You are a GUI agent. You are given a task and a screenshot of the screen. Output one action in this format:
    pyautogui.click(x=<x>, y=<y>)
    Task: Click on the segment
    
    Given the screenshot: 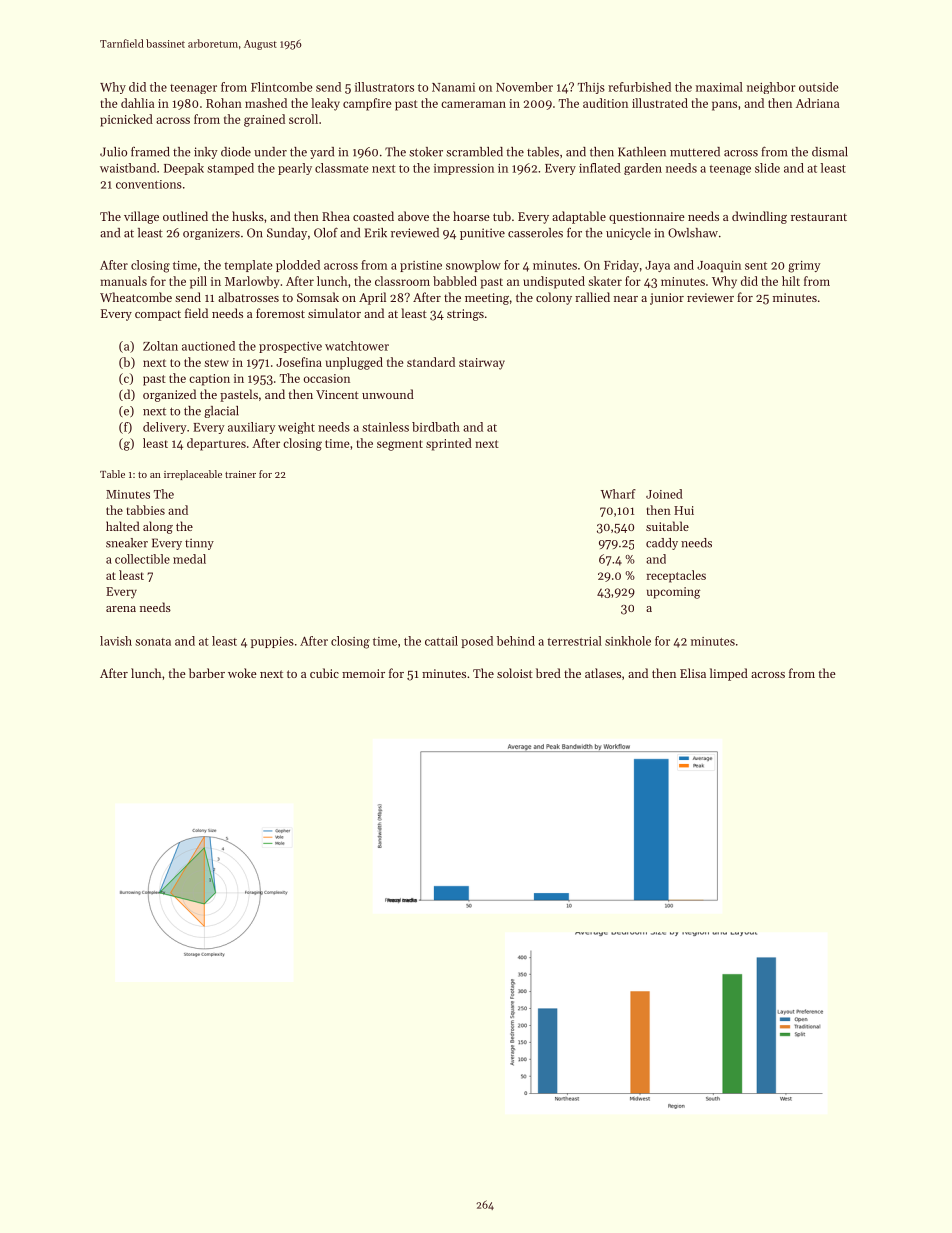 What is the action you would take?
    pyautogui.click(x=400, y=445)
